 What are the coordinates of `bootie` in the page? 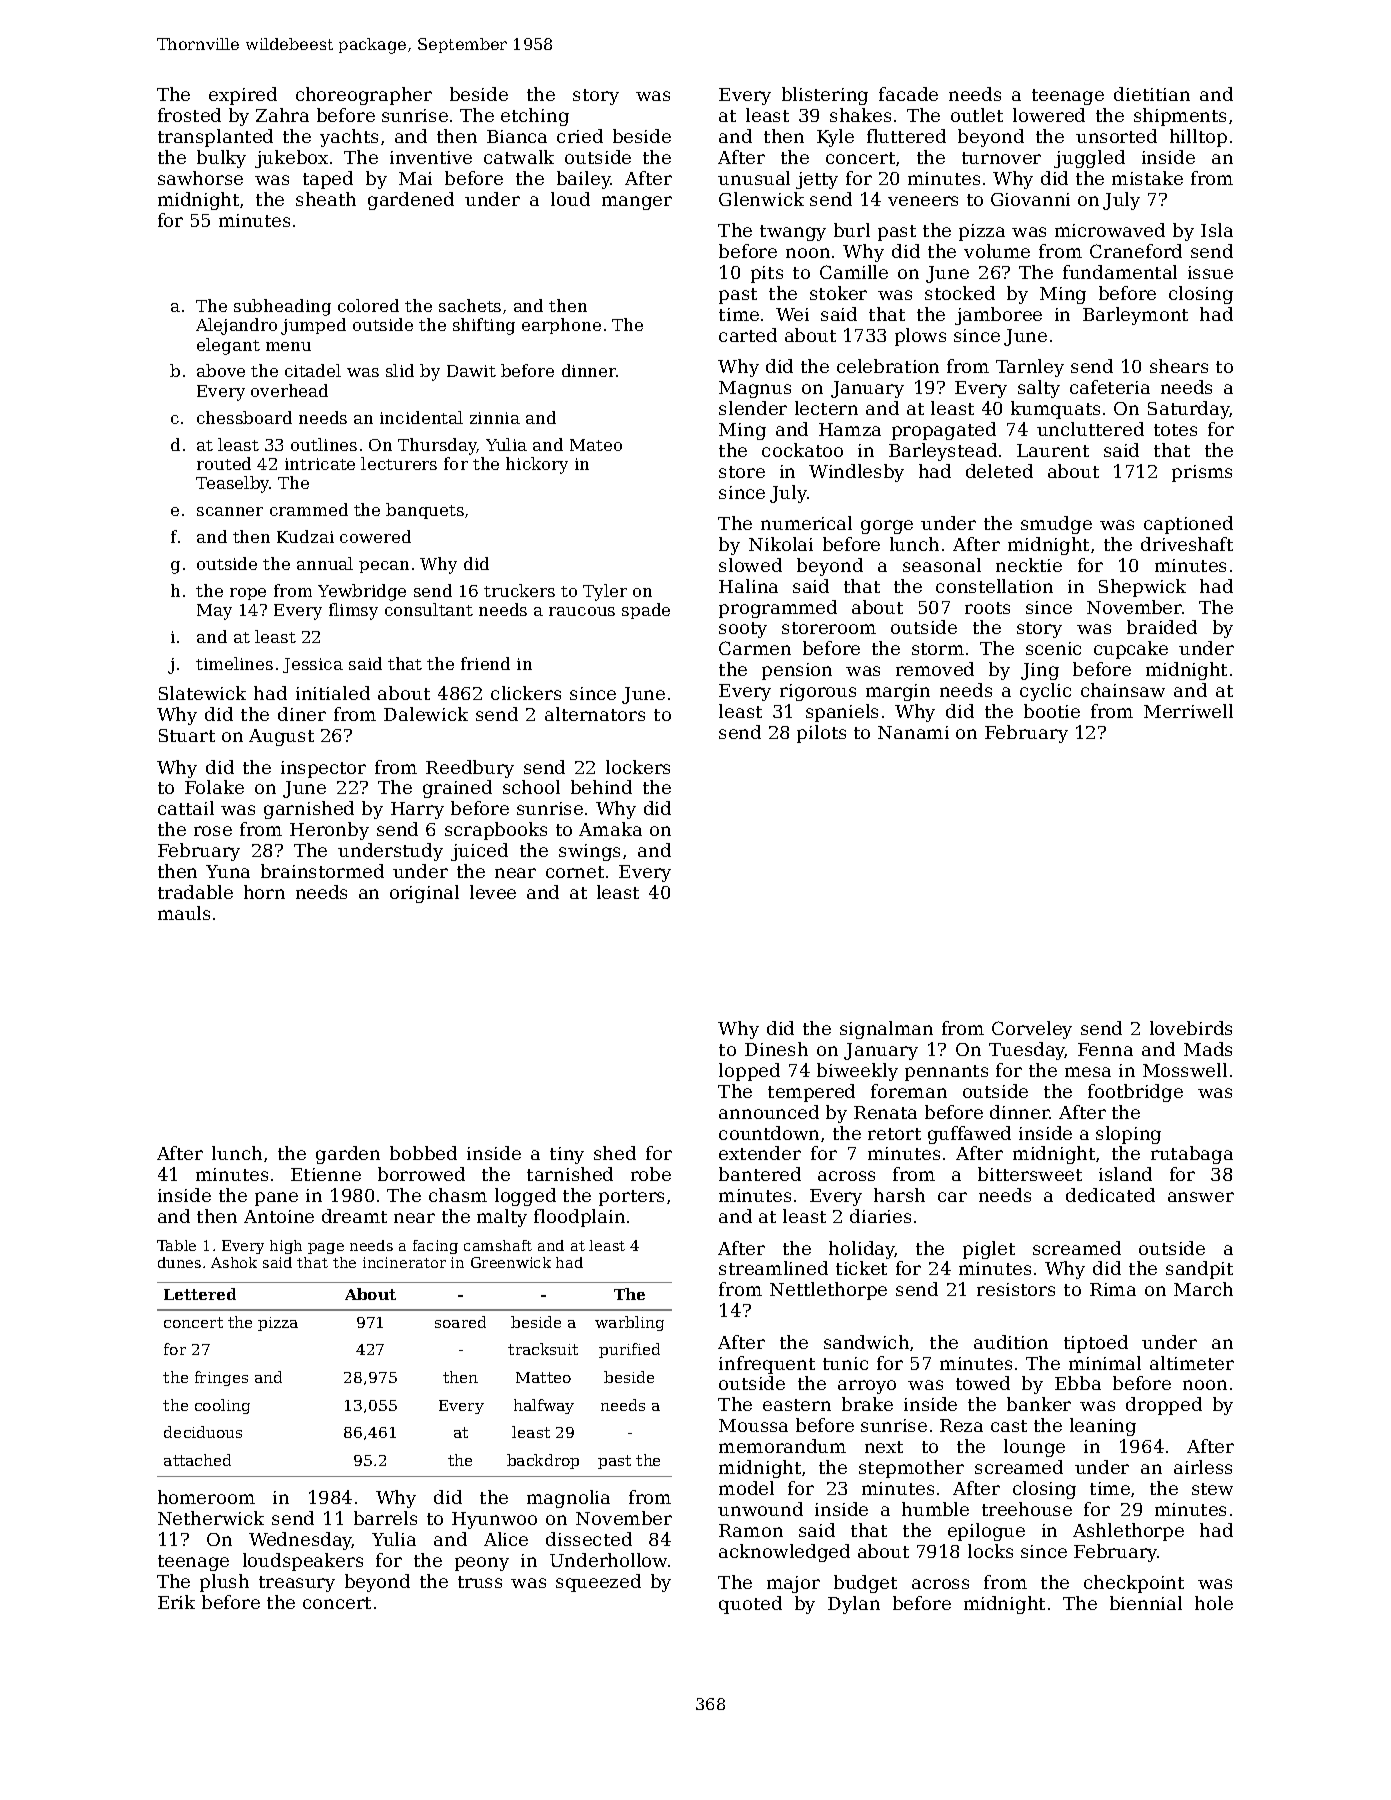 It's located at (1052, 711).
